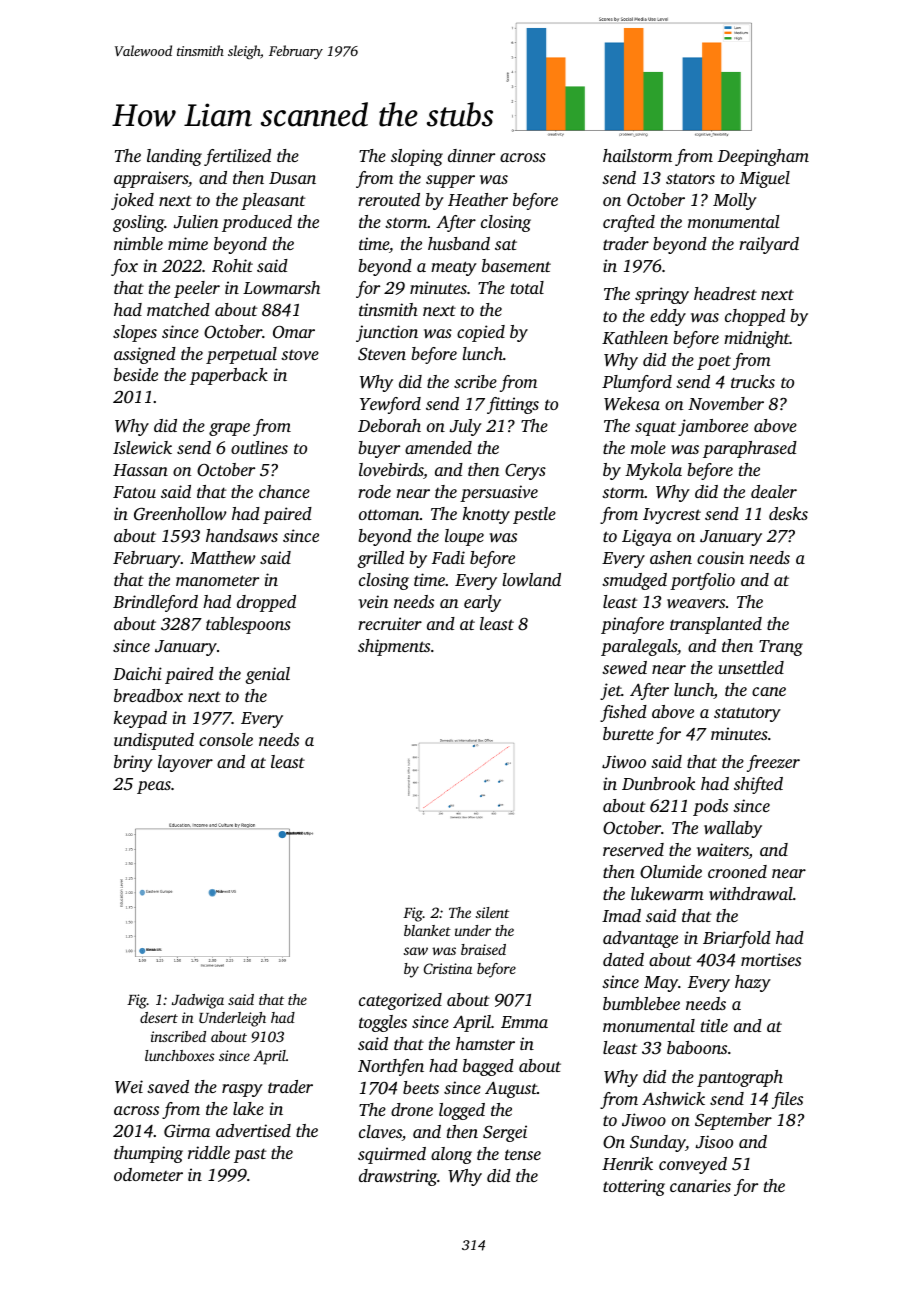  Describe the element at coordinates (763, 157) in the document. I see `Deepingham` at that location.
